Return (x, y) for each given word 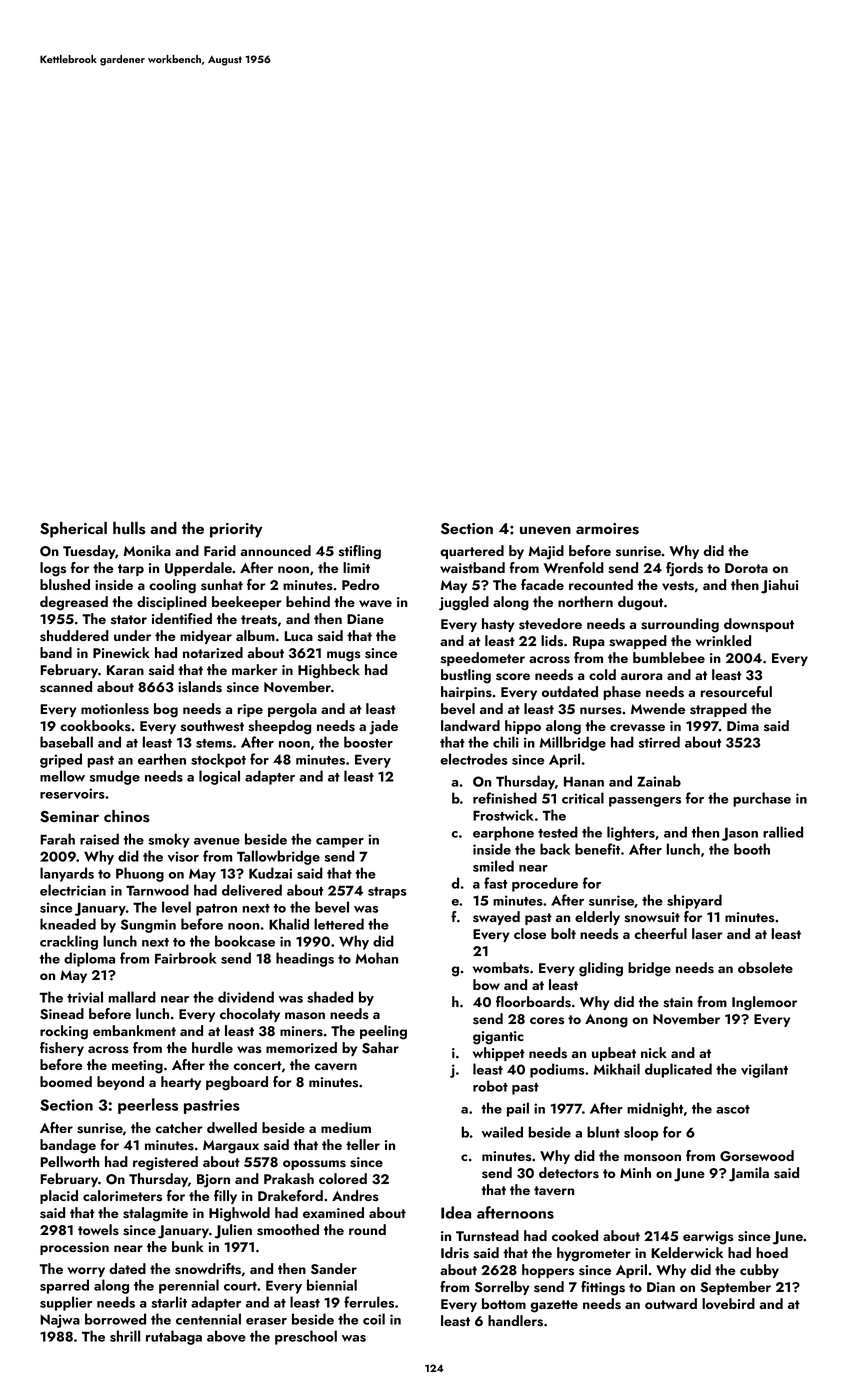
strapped (718, 710)
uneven (545, 530)
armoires (607, 529)
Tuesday (89, 552)
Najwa (60, 1321)
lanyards (67, 874)
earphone (503, 833)
